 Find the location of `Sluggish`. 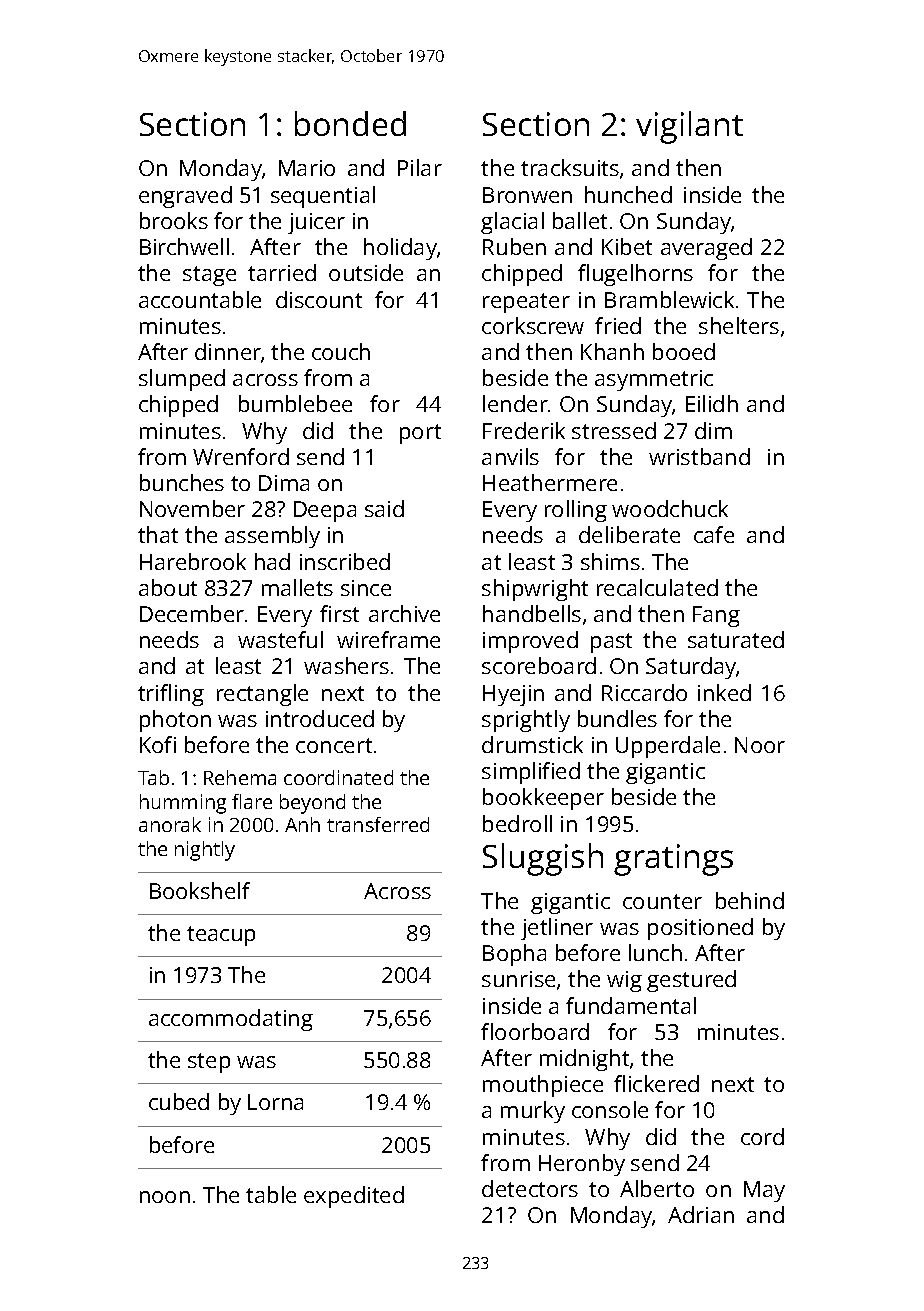

Sluggish is located at coordinates (543, 859).
